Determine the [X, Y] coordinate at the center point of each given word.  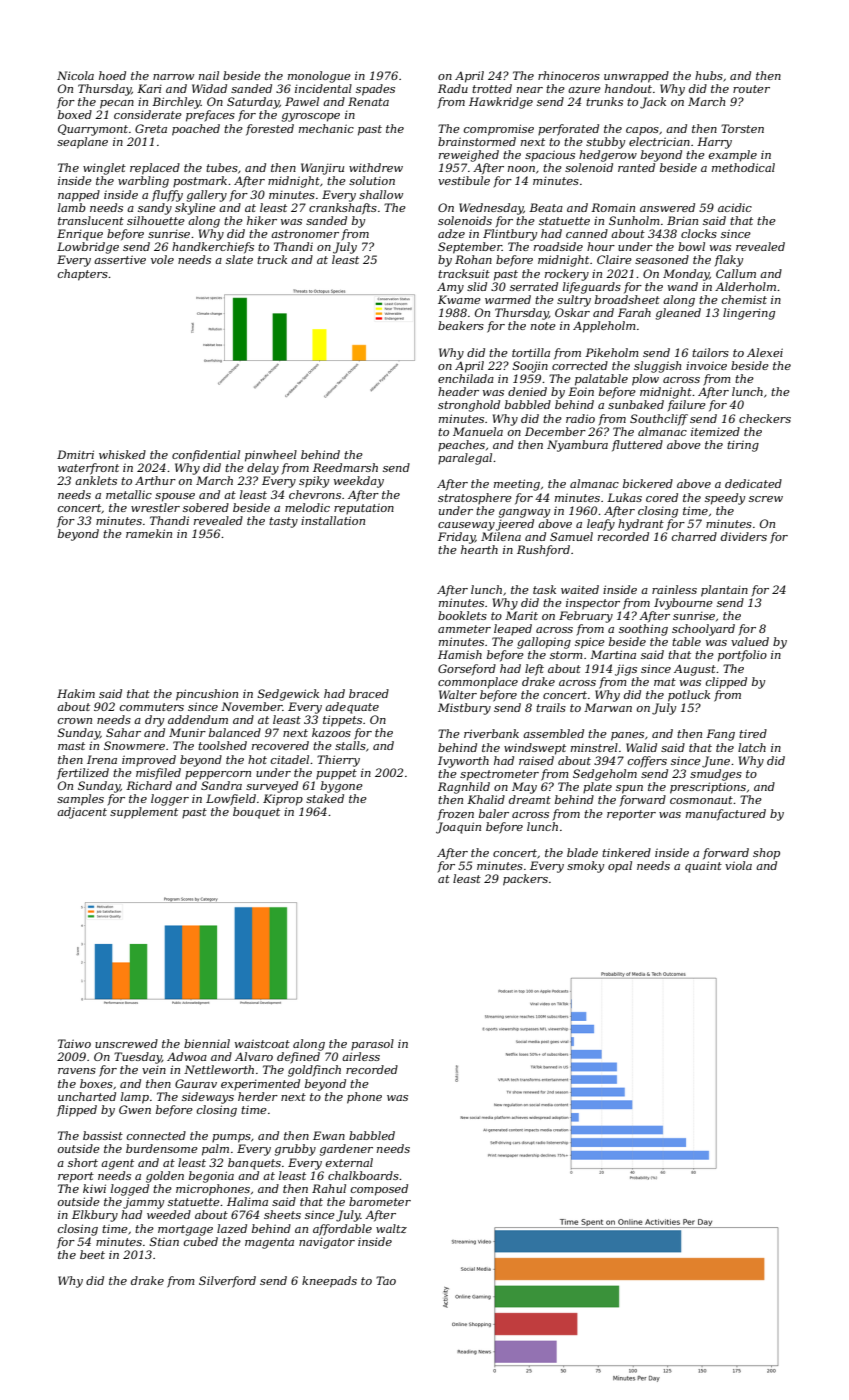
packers [525, 880]
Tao [386, 1280]
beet [92, 1254]
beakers [461, 325]
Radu [453, 88]
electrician [659, 141]
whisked [122, 454]
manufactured [726, 815]
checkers [765, 418]
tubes [222, 167]
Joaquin [458, 828]
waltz [391, 1228]
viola [738, 865]
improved [149, 760]
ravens [77, 1071]
